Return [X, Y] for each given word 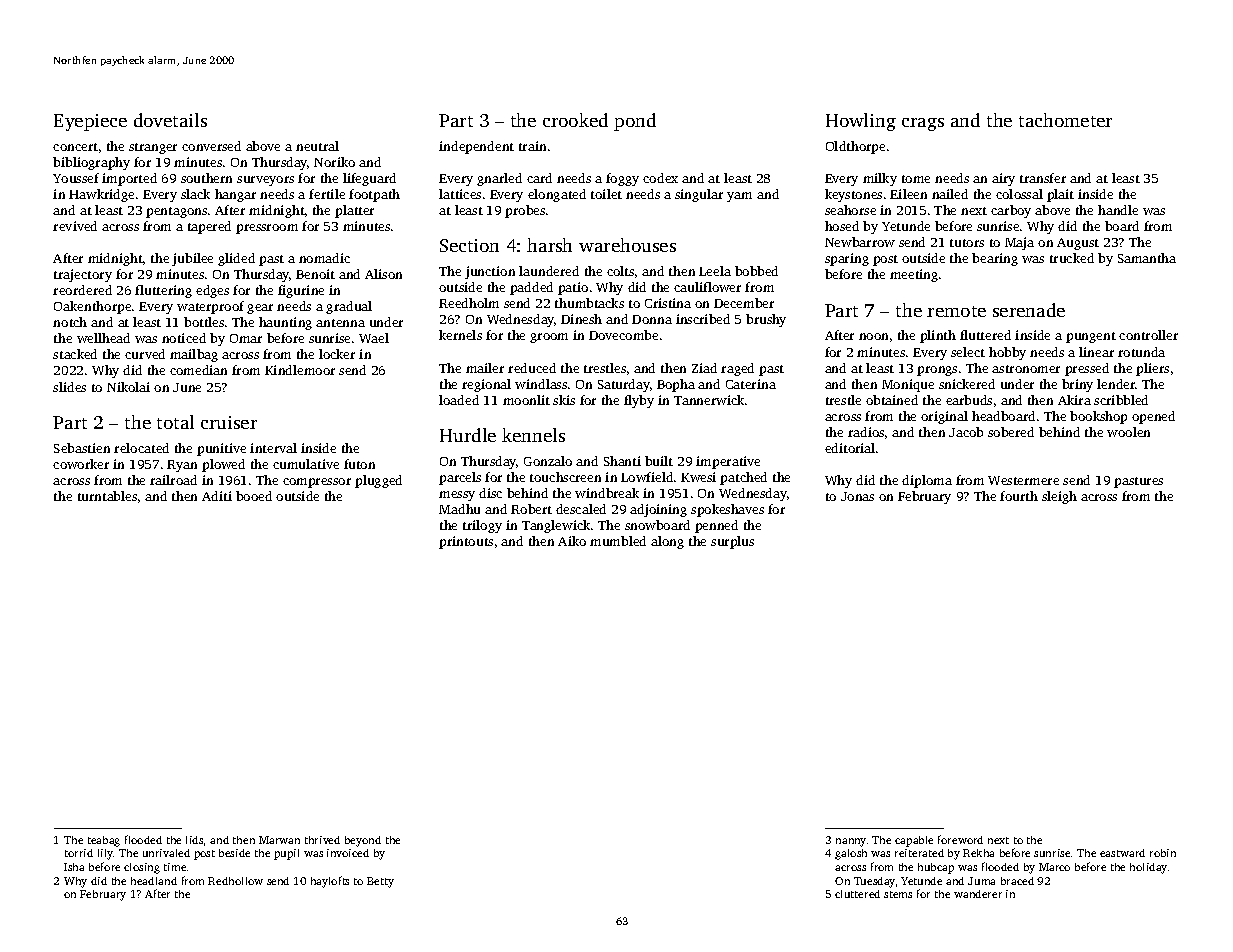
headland [154, 881]
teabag [104, 841]
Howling [861, 122]
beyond [363, 841]
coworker [81, 464]
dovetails [170, 120]
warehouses [627, 245]
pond [635, 122]
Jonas [857, 496]
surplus [732, 542]
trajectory [83, 275]
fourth [1019, 496]
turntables [107, 496]
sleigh [1059, 497]
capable [914, 841]
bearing [995, 259]
